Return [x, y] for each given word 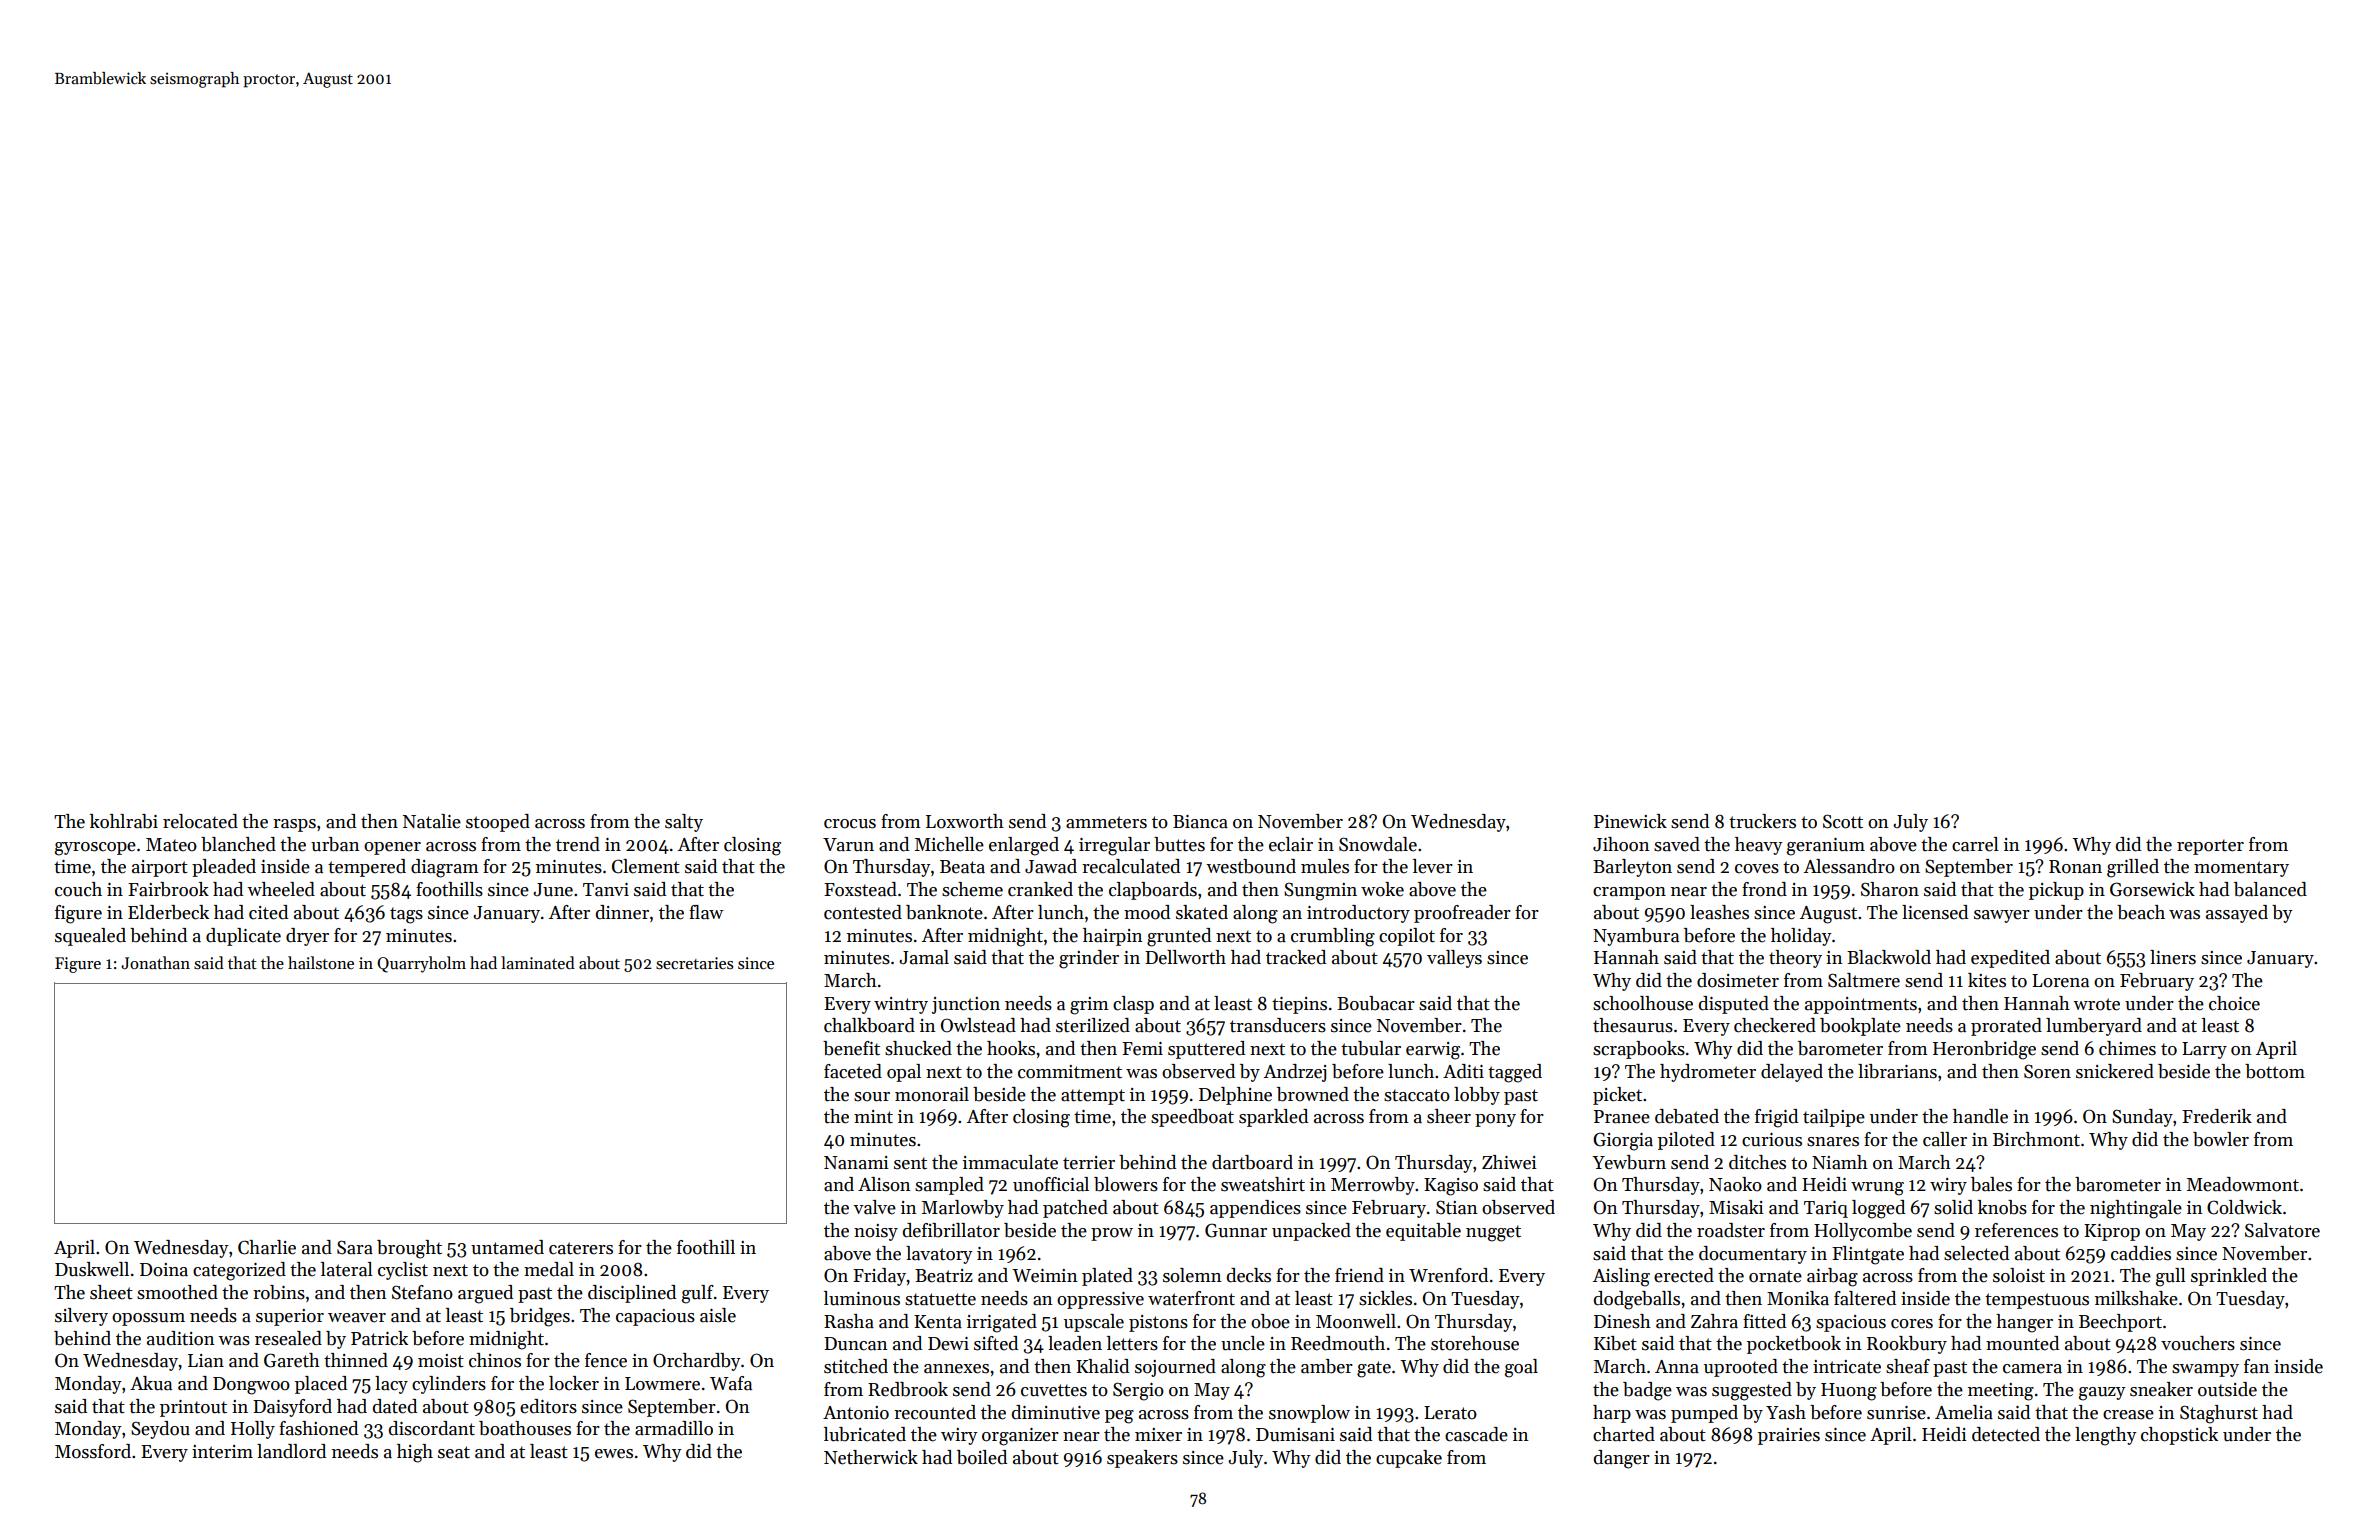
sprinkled [2229, 1277]
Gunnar [1236, 1230]
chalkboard [869, 1025]
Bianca [1200, 822]
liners [2173, 957]
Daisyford [292, 1408]
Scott [1843, 821]
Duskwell [92, 1269]
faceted [853, 1071]
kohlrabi [124, 821]
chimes [2127, 1048]
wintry [901, 1005]
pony [1495, 1120]
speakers [1142, 1459]
